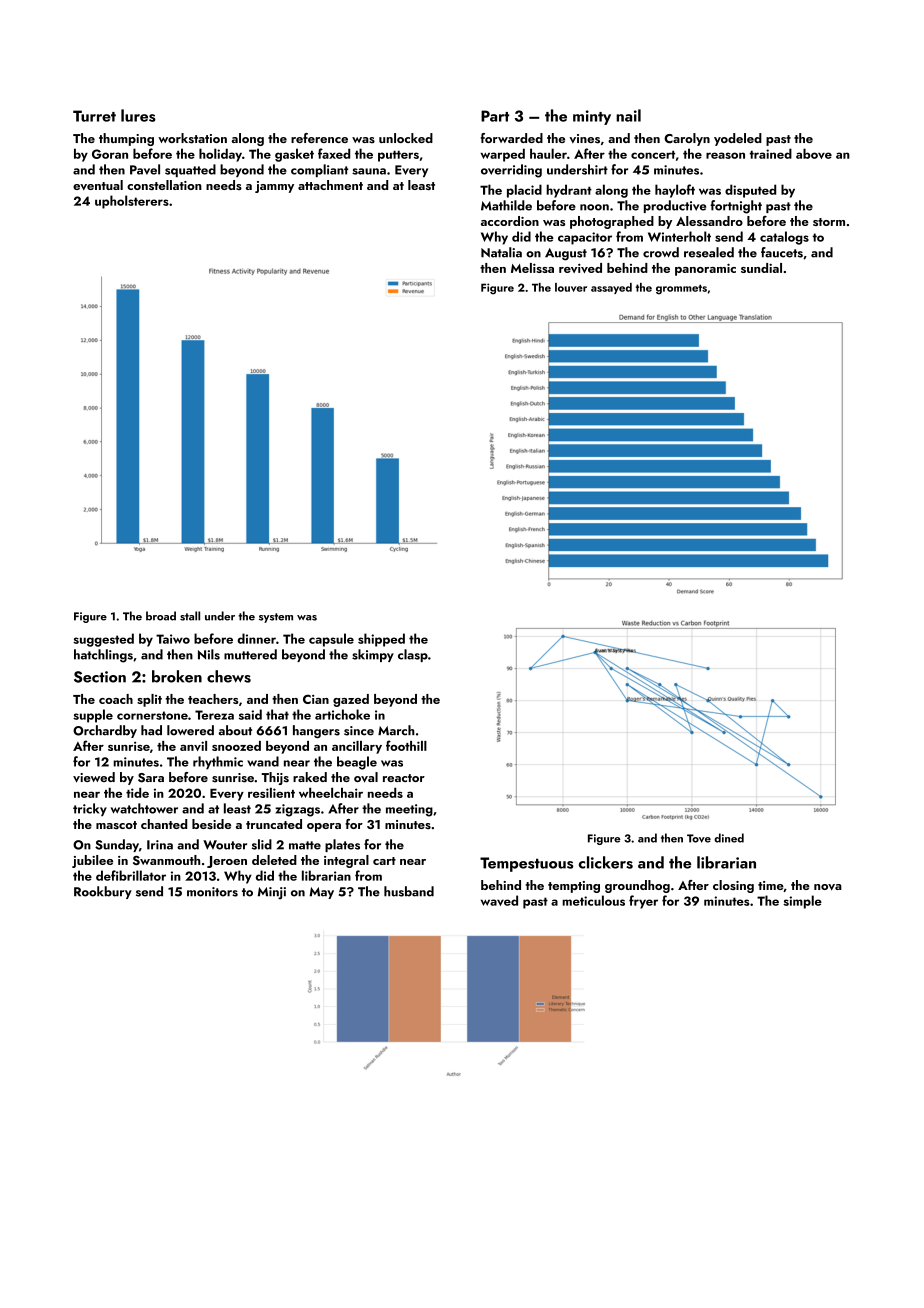 This screenshot has height=1308, width=924. Describe the element at coordinates (828, 887) in the screenshot. I see `nova` at that location.
